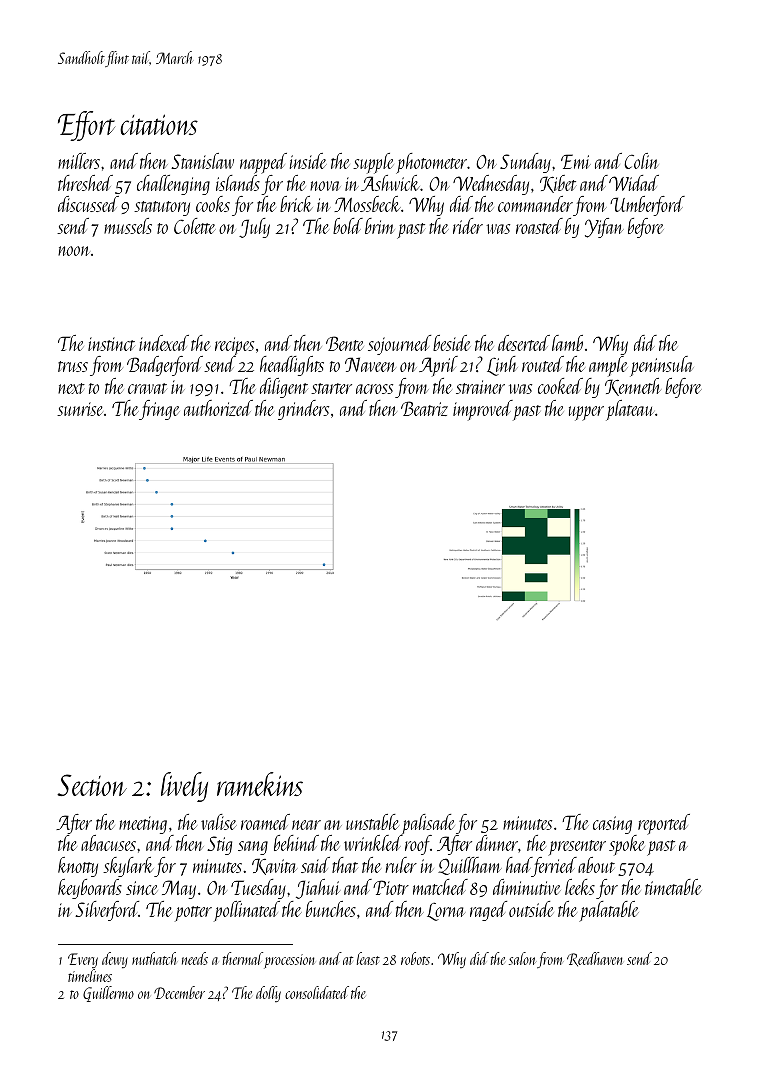 The width and height of the screenshot is (761, 1080). What do you see at coordinates (612, 825) in the screenshot?
I see `casing` at bounding box center [612, 825].
